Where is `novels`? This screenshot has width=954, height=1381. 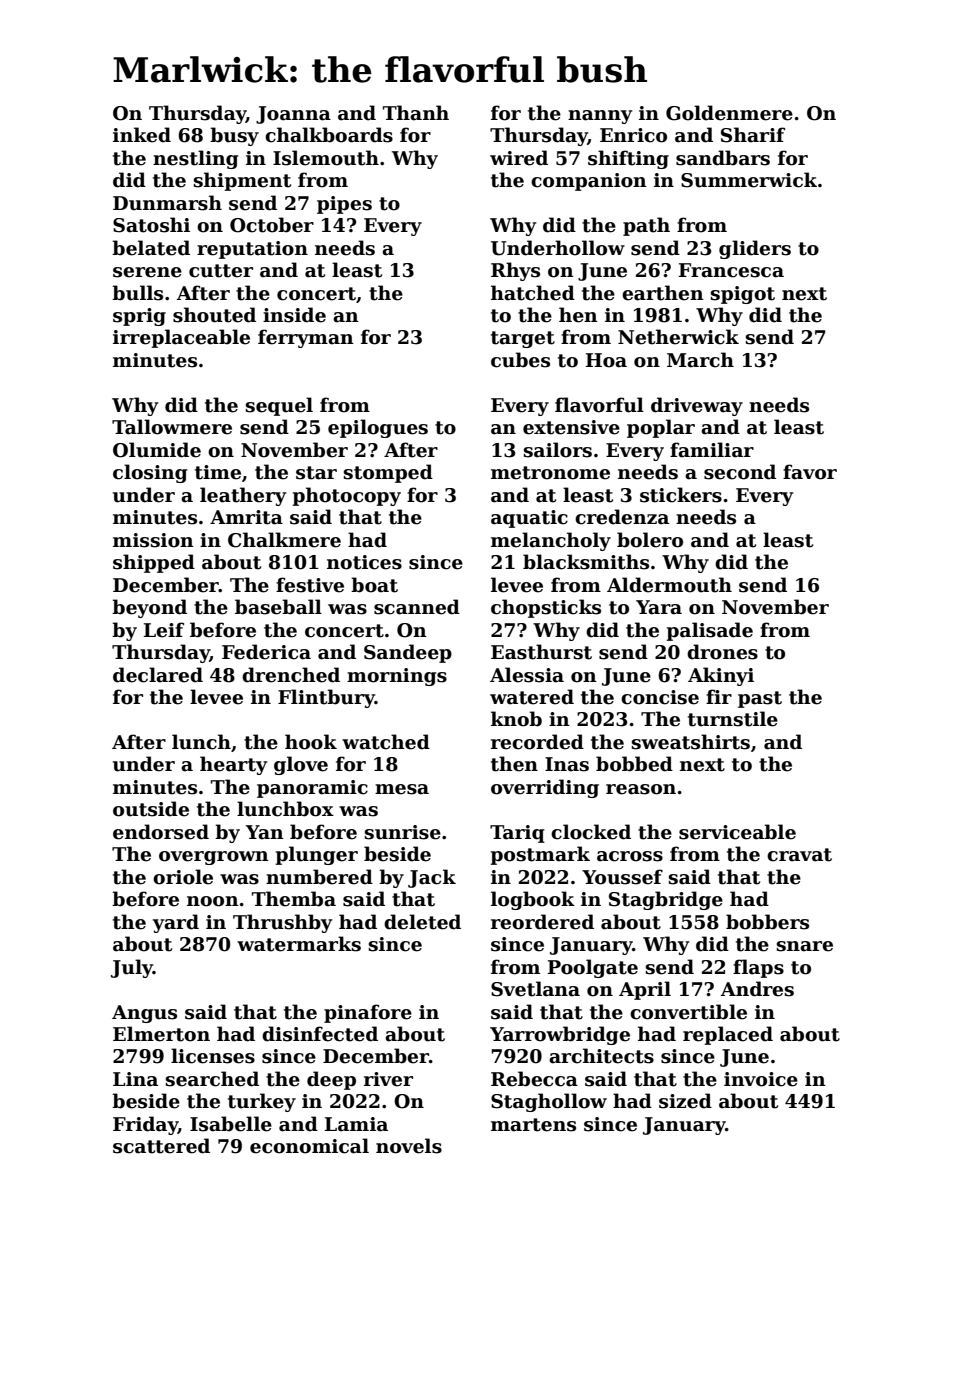
novels is located at coordinates (409, 1146).
